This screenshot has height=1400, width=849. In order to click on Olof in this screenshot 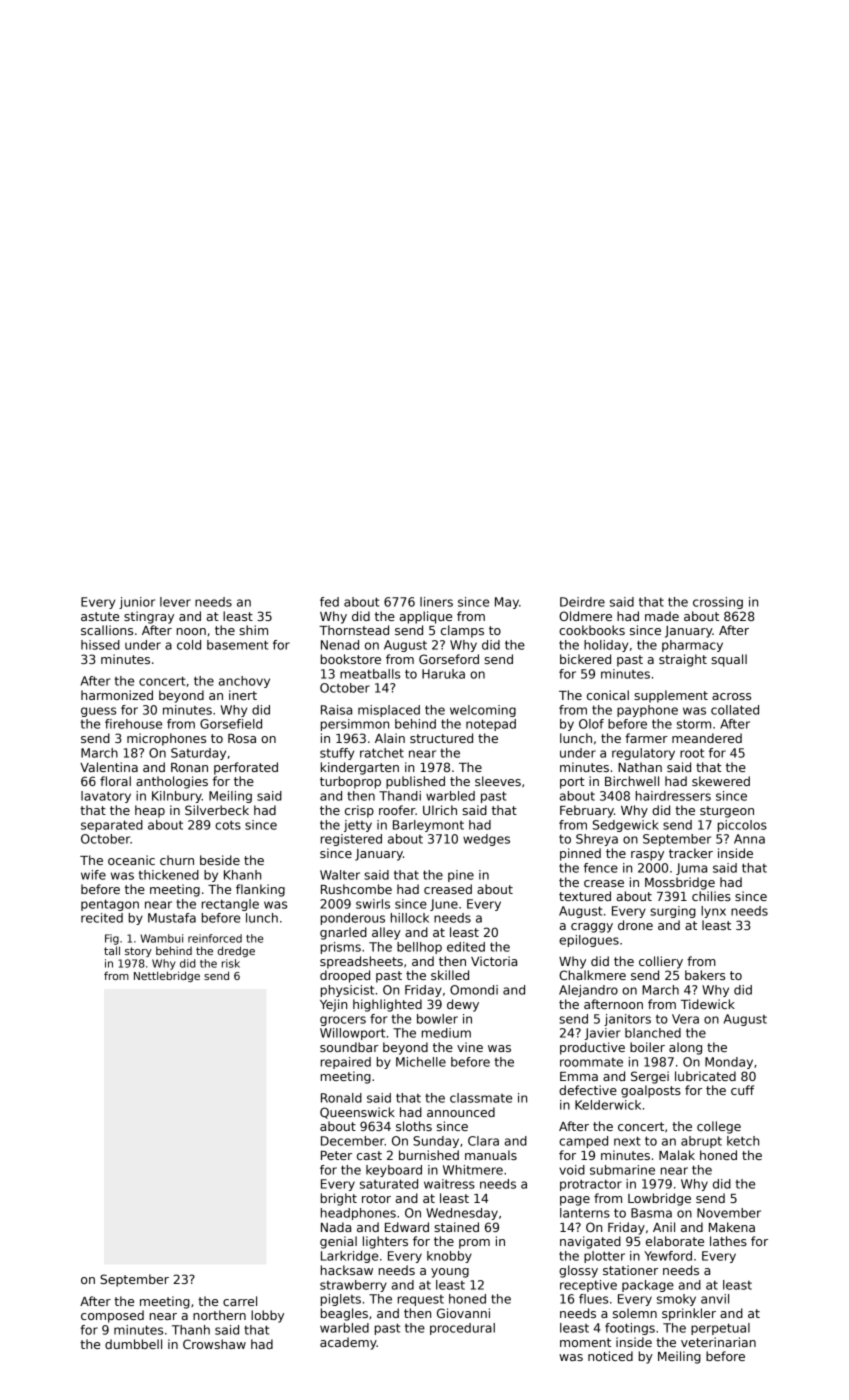, I will do `click(591, 724)`.
